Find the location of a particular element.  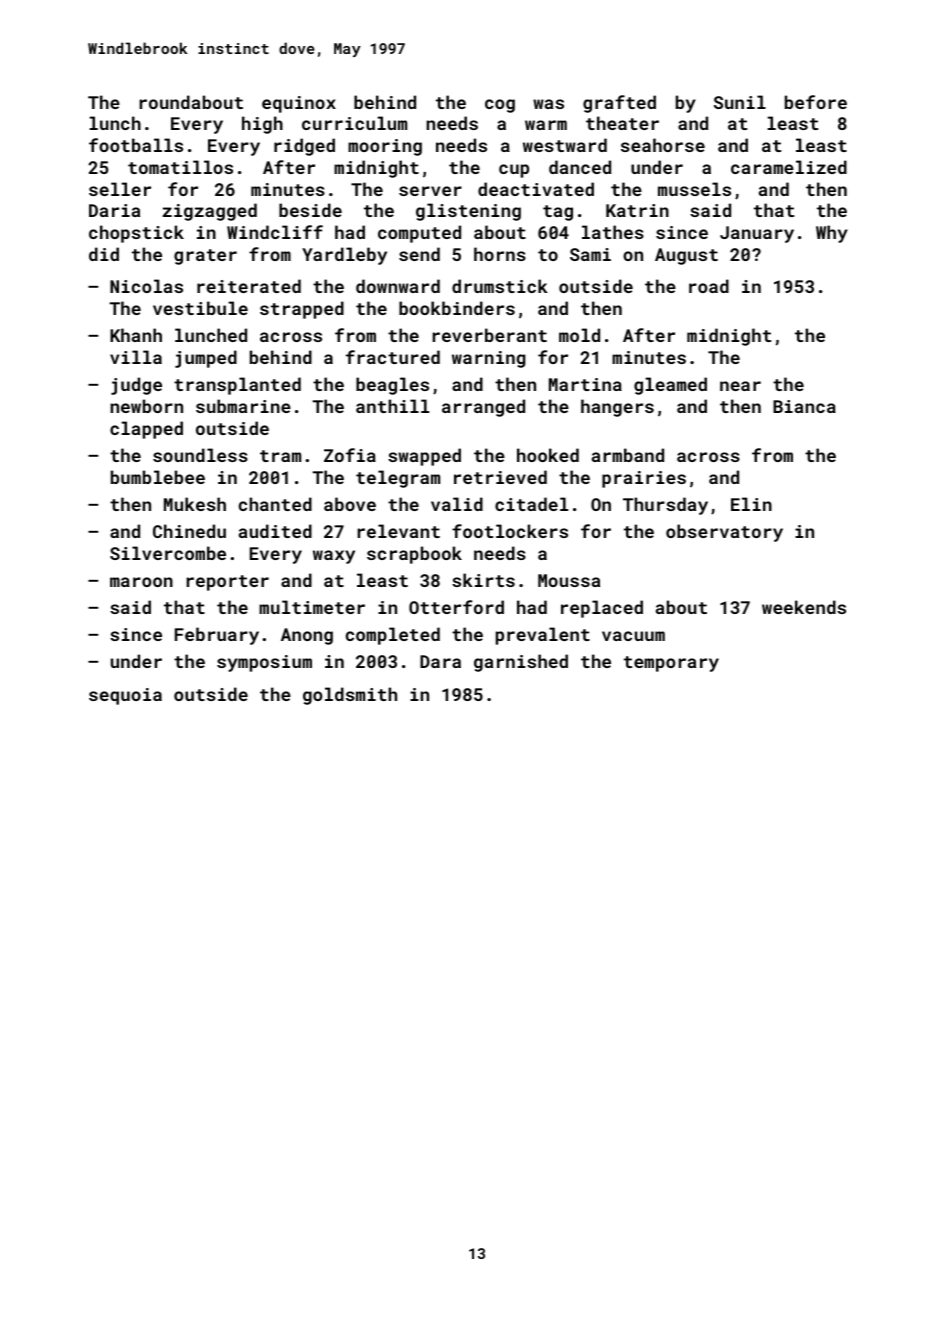

tram is located at coordinates (280, 456).
